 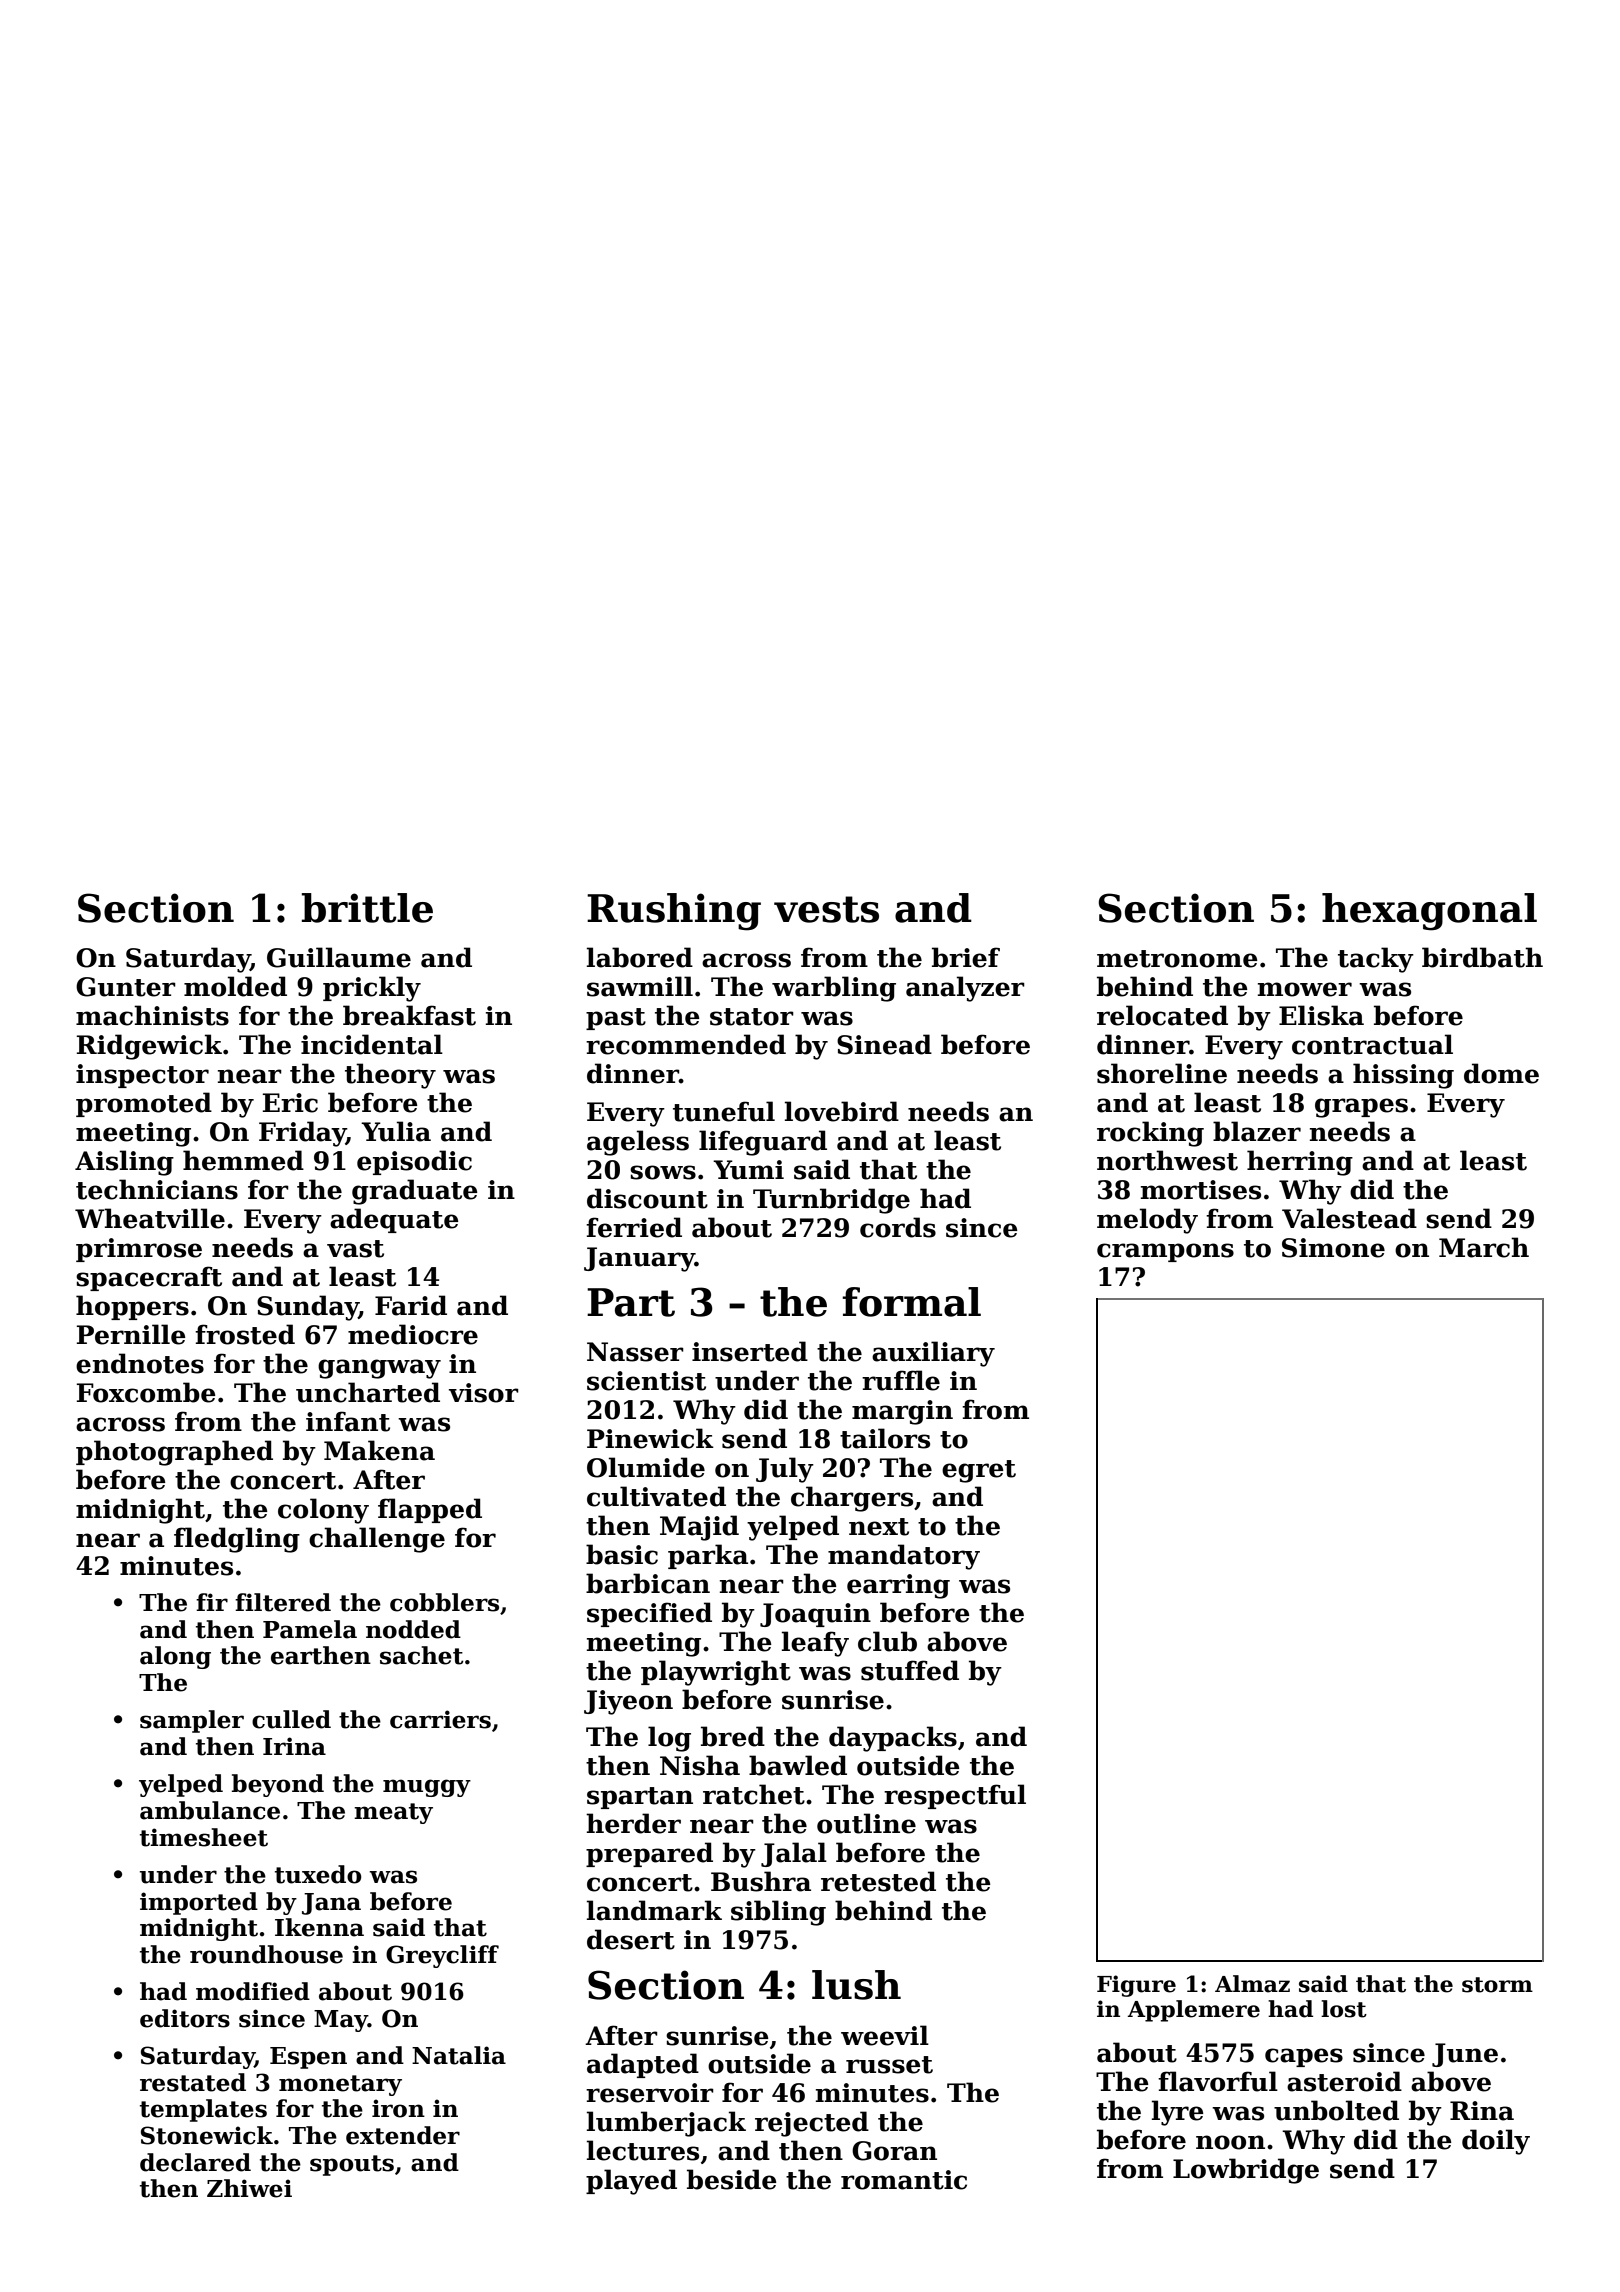 I want to click on fir, so click(x=212, y=1602).
